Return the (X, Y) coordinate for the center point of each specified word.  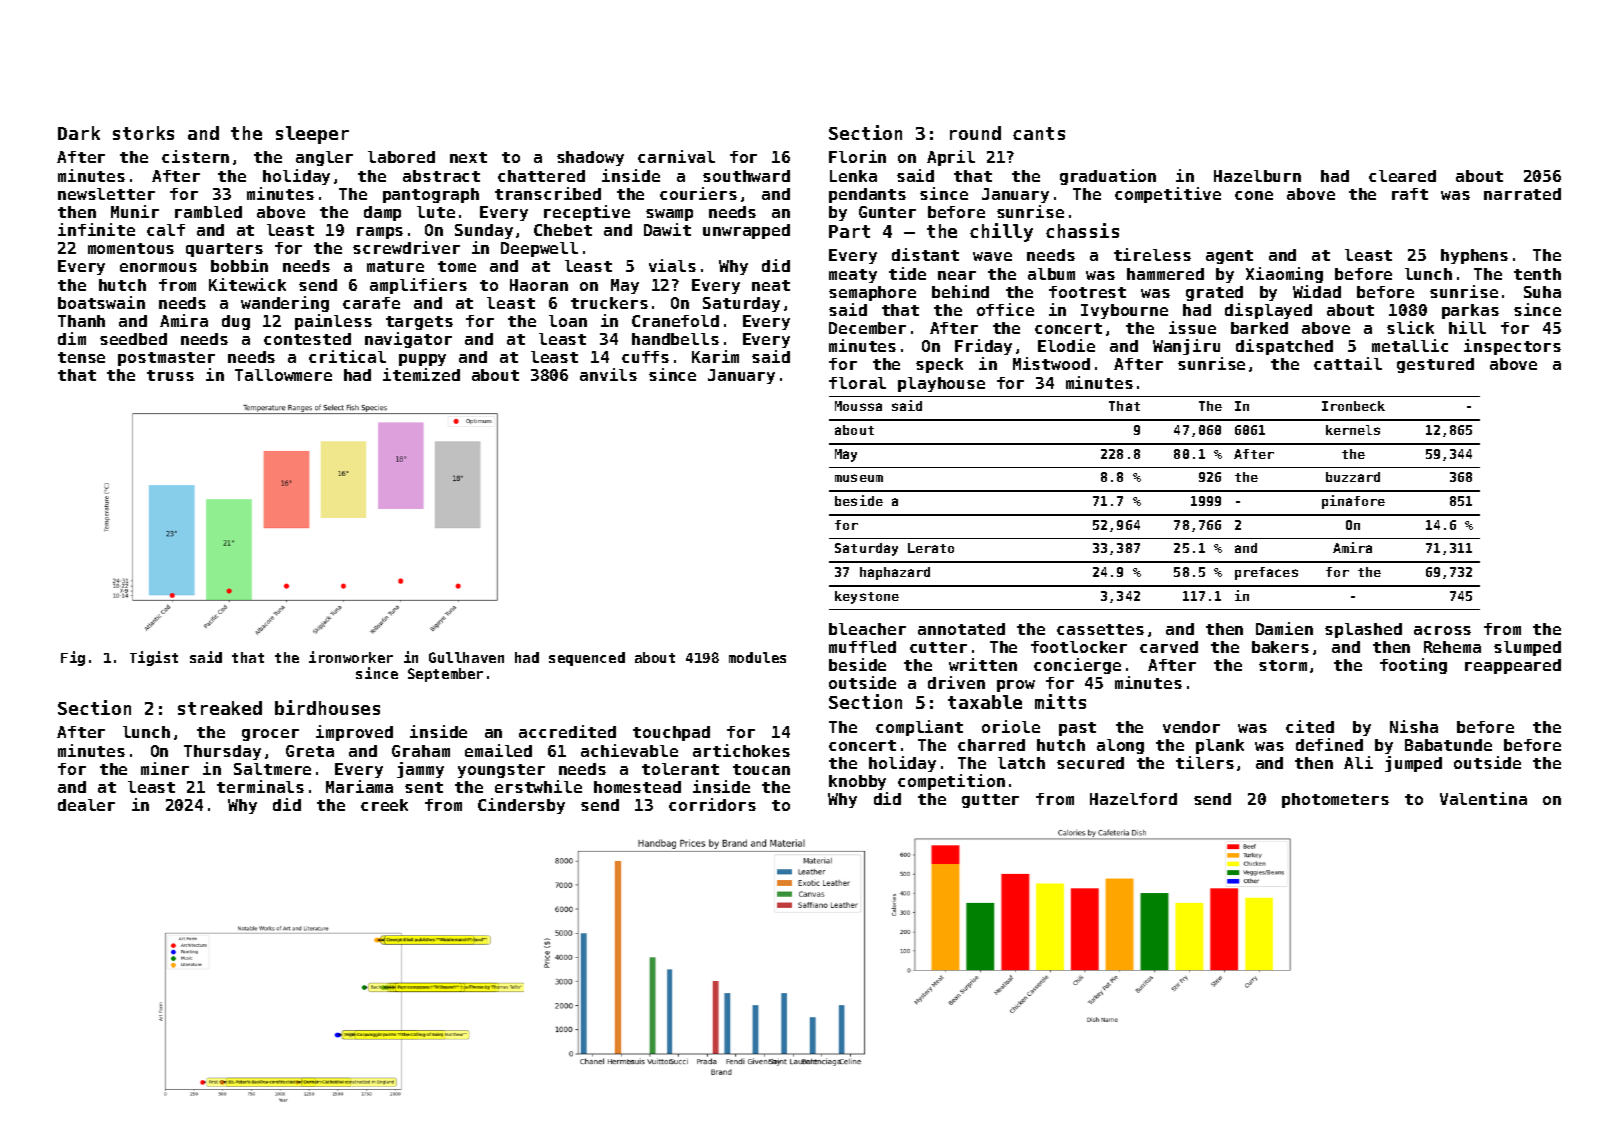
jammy (420, 770)
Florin (857, 156)
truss (170, 375)
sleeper (312, 135)
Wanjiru (1186, 347)
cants (1039, 133)
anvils (608, 374)
